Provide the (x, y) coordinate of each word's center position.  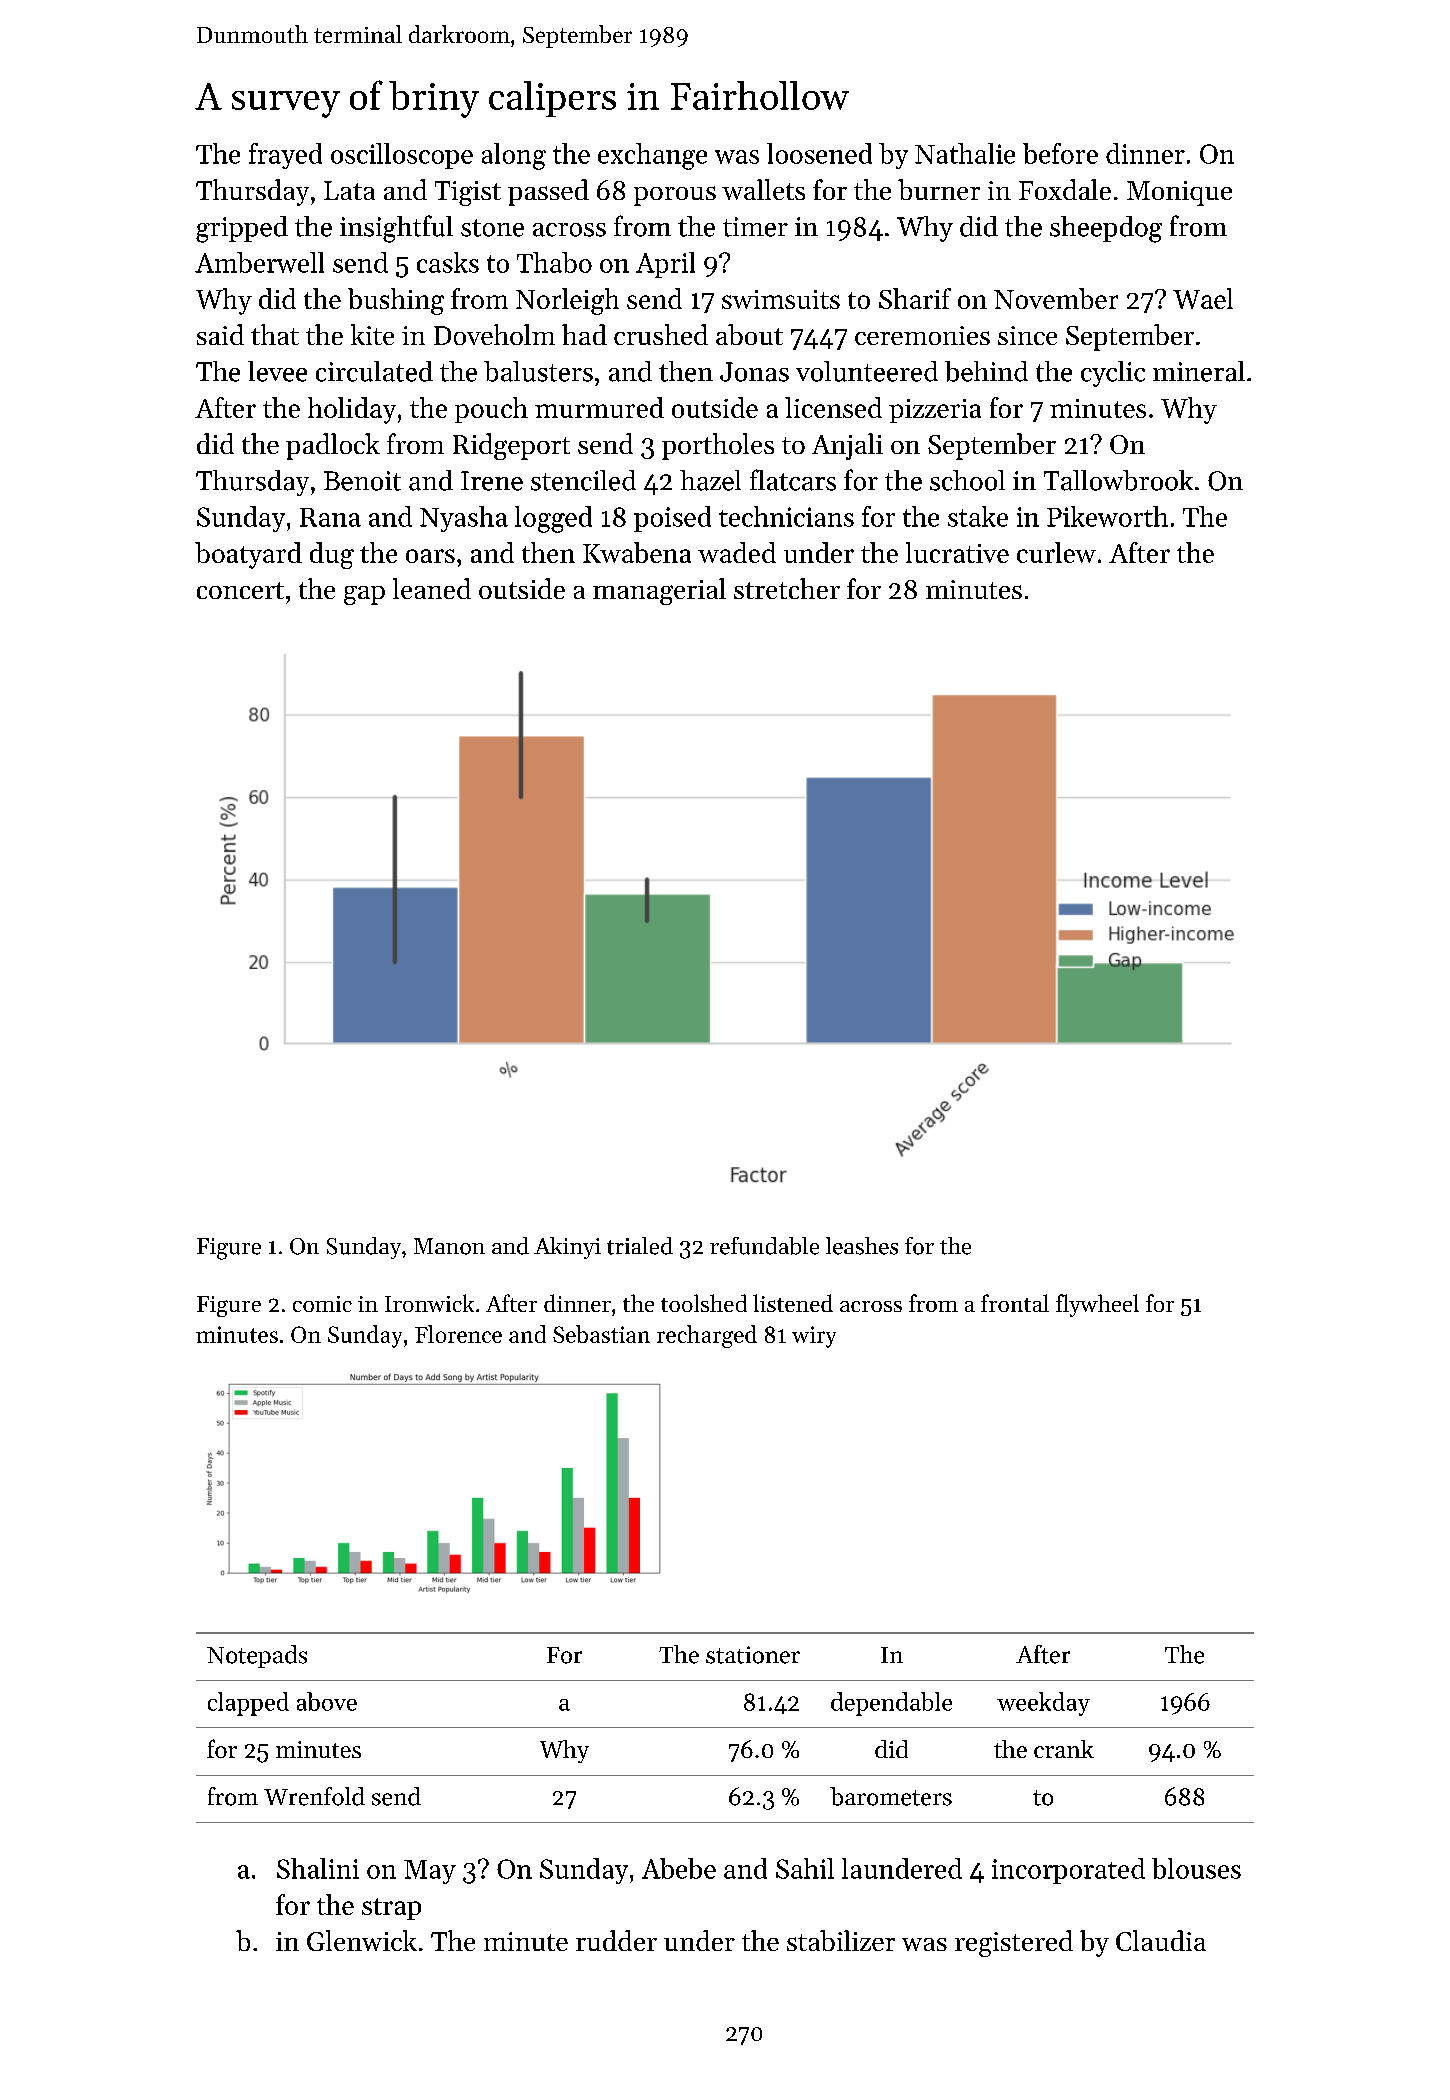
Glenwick (362, 1940)
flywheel (1097, 1305)
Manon (449, 1246)
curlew (1056, 552)
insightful (396, 229)
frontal (1015, 1303)
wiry (814, 1337)
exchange (652, 156)
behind (986, 371)
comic (322, 1304)
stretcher (787, 588)
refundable (764, 1246)
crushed (661, 334)
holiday (352, 410)
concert (240, 590)
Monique (1179, 193)
